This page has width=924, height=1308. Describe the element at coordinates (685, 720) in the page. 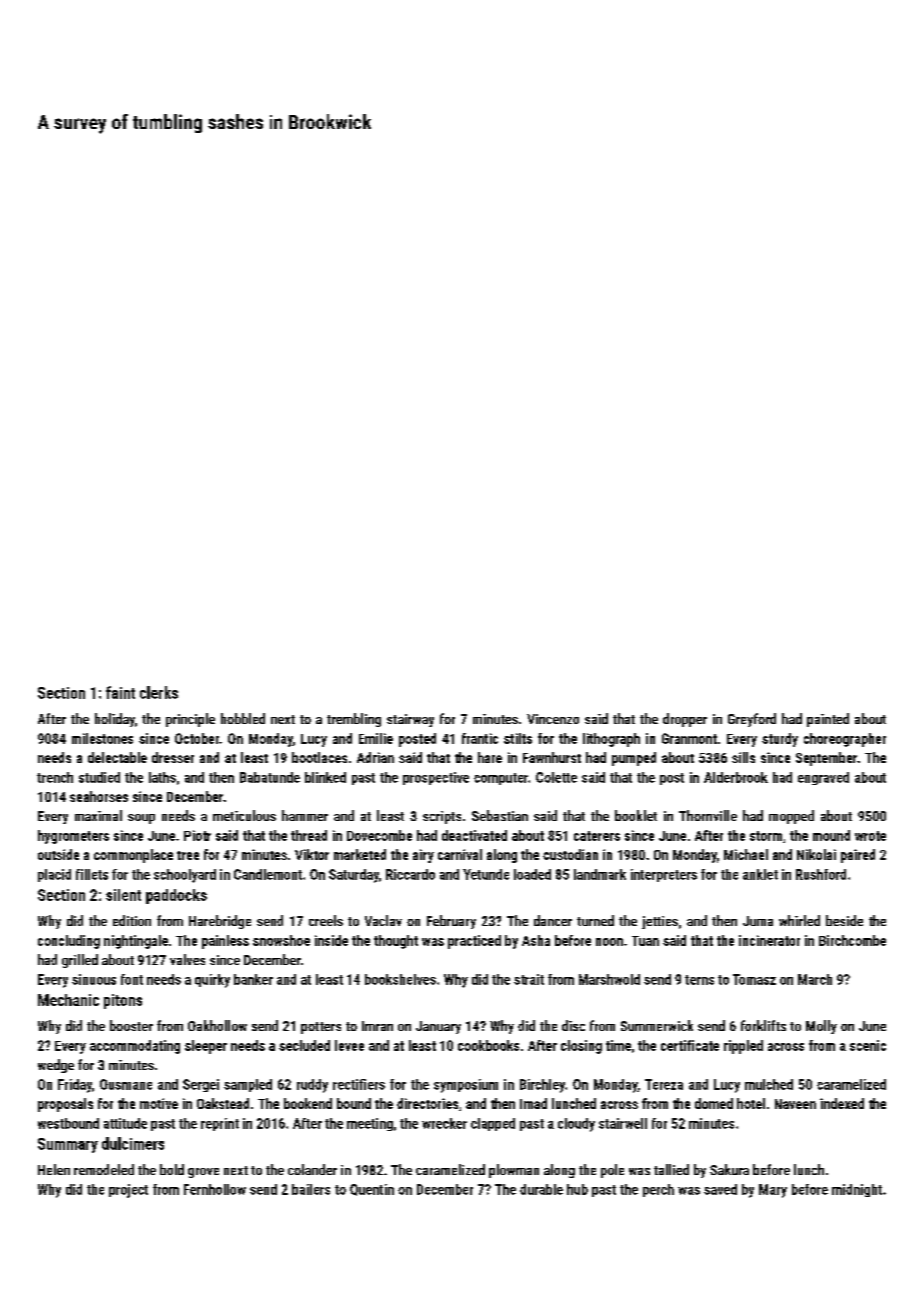

I see `dropper` at that location.
